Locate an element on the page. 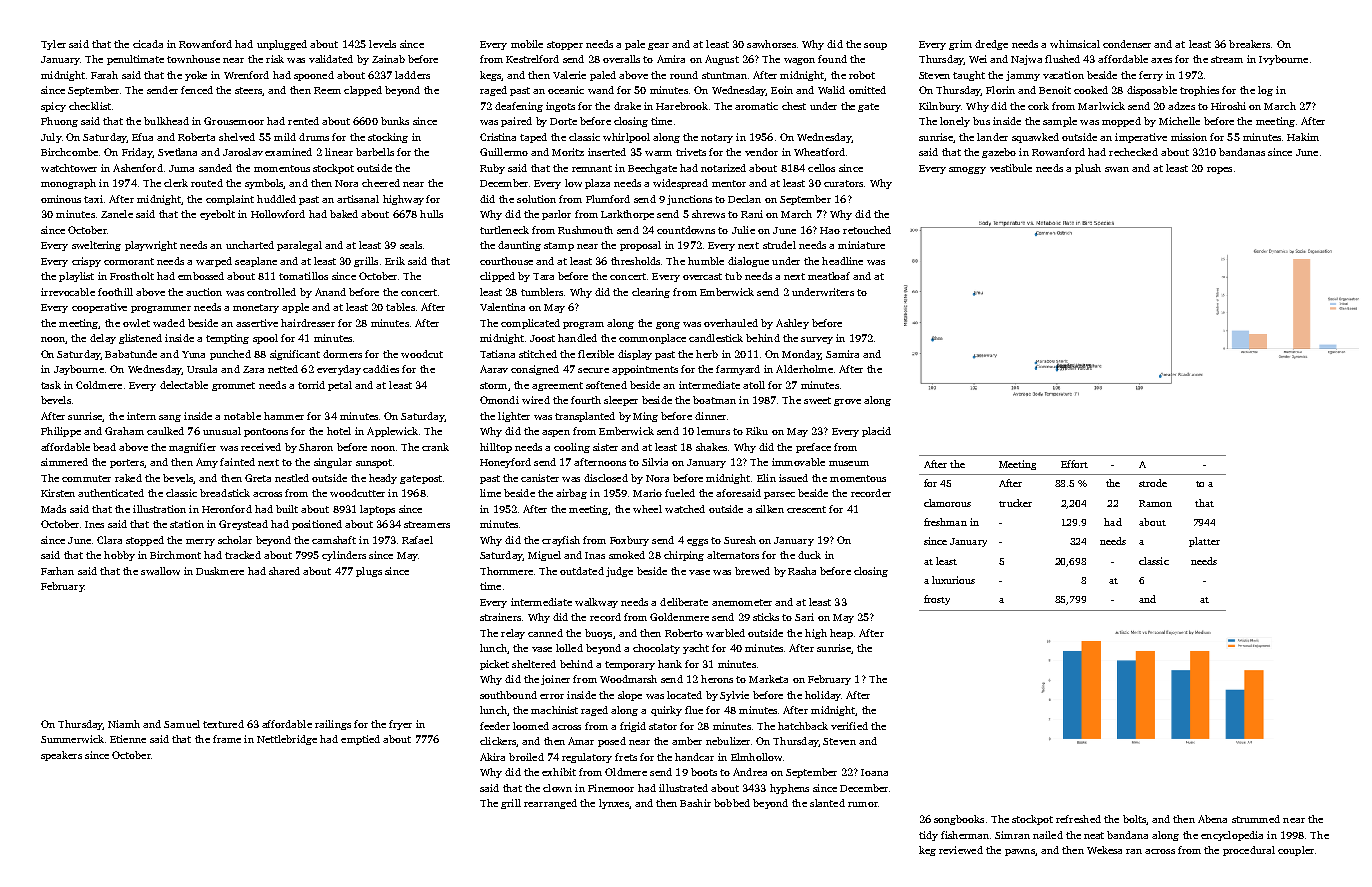 Image resolution: width=1372 pixels, height=887 pixels. retouched is located at coordinates (867, 230).
